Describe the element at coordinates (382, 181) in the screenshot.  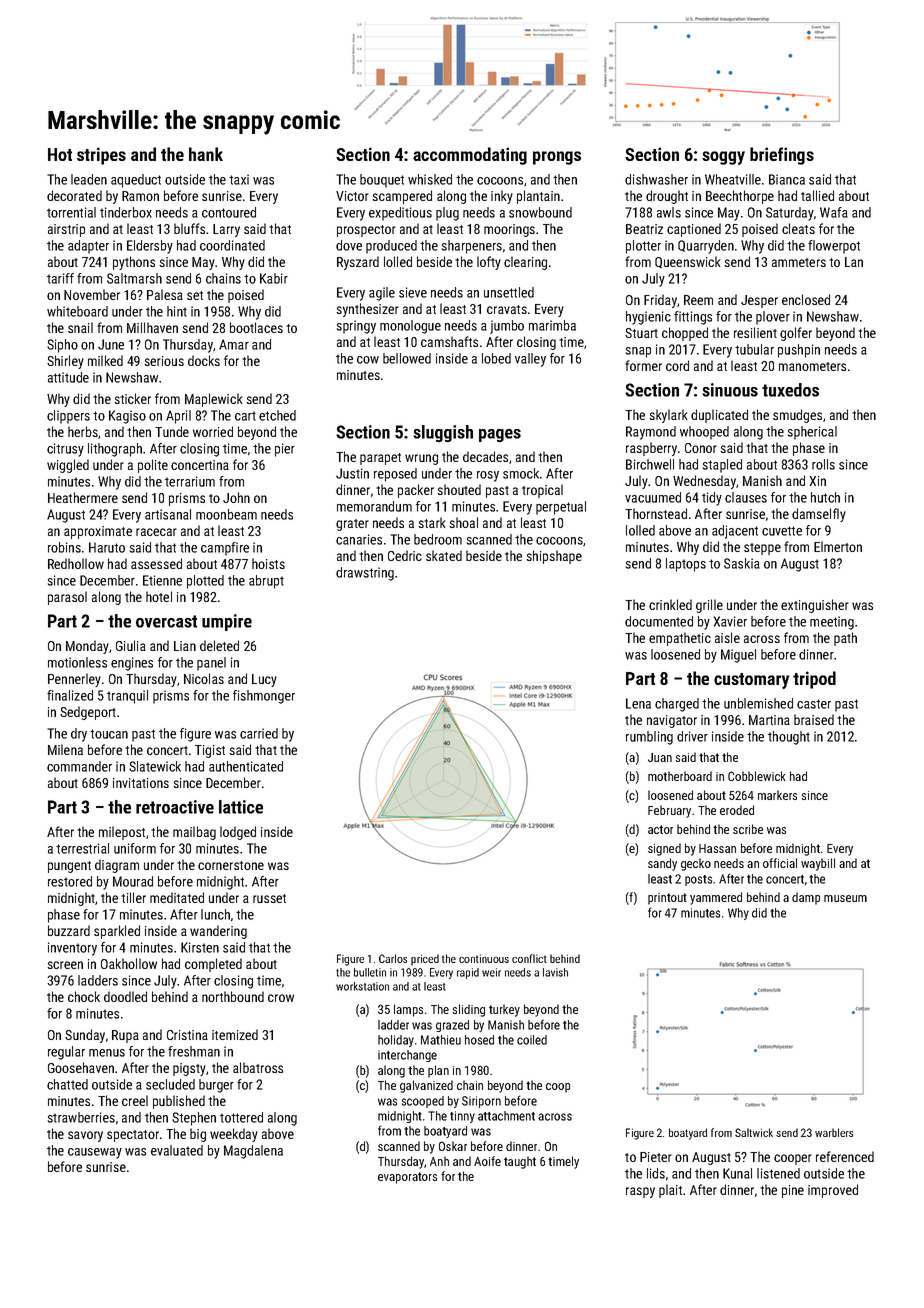
I see `bouquet` at that location.
